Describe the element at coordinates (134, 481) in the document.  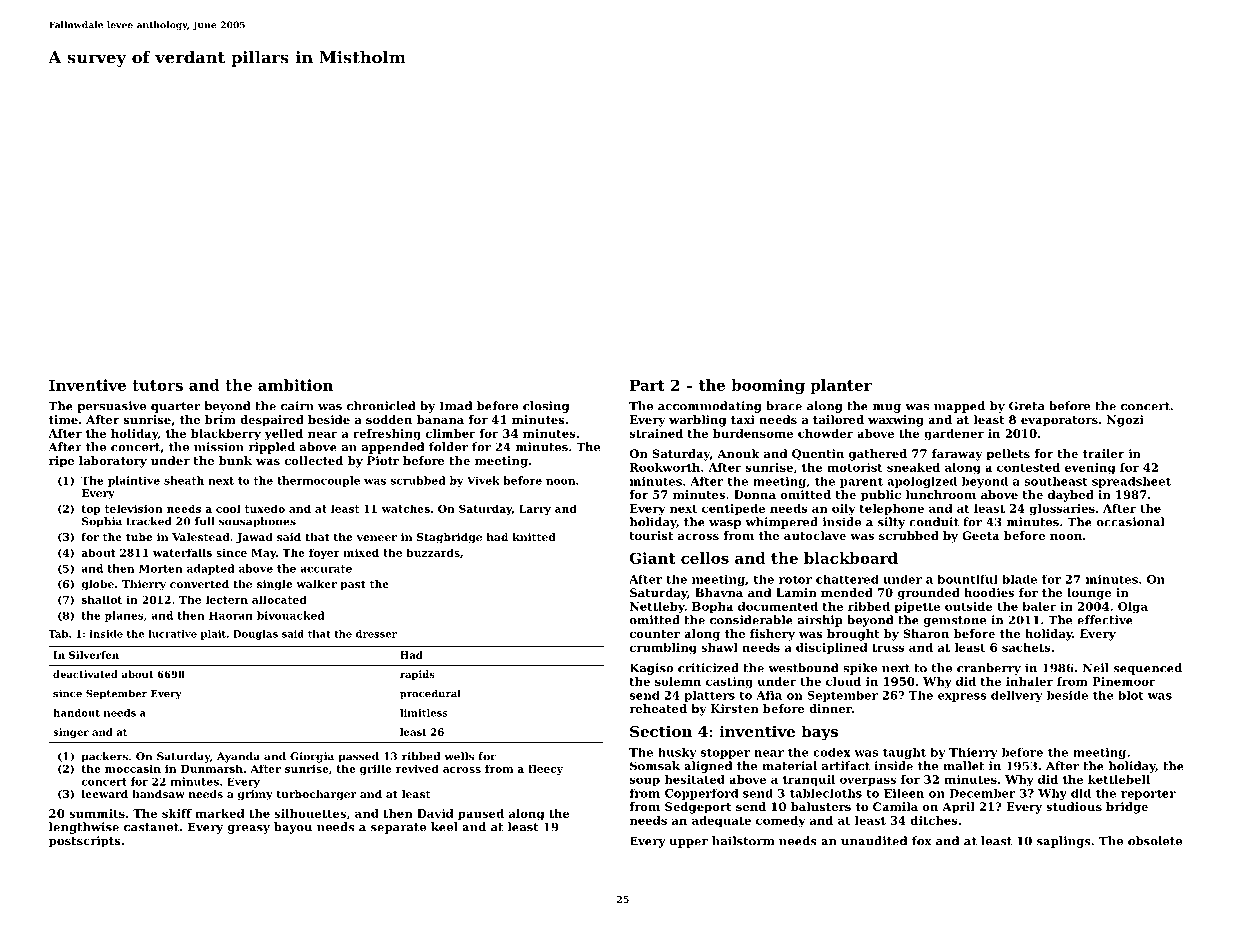
I see `plaintive` at that location.
